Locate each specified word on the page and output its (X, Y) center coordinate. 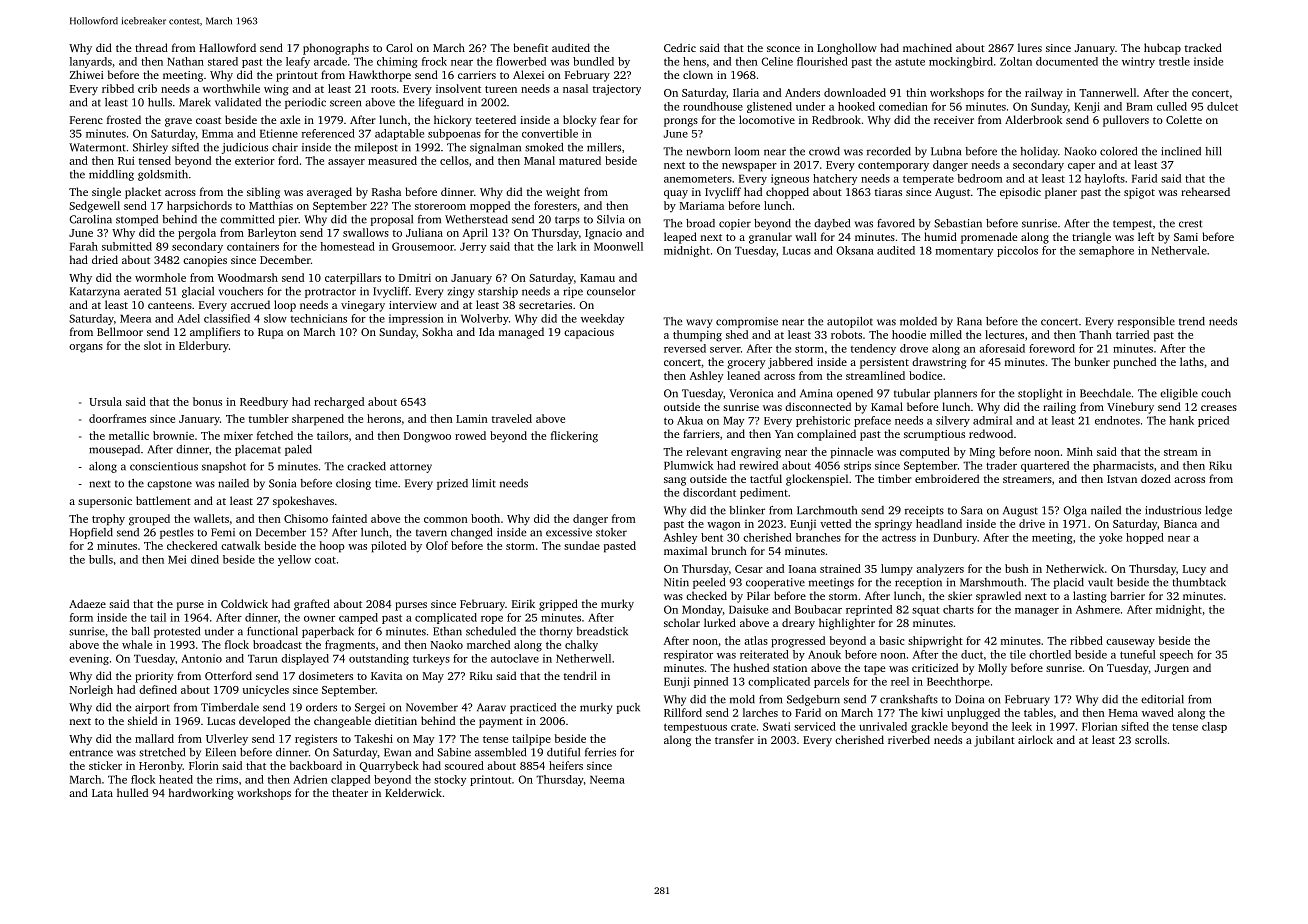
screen (345, 103)
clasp (1214, 727)
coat (325, 560)
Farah (84, 246)
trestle (1174, 61)
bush (1017, 568)
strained (840, 568)
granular (770, 238)
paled (298, 450)
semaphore (1106, 251)
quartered (1045, 466)
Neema (607, 780)
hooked (856, 106)
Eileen (220, 752)
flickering (574, 437)
